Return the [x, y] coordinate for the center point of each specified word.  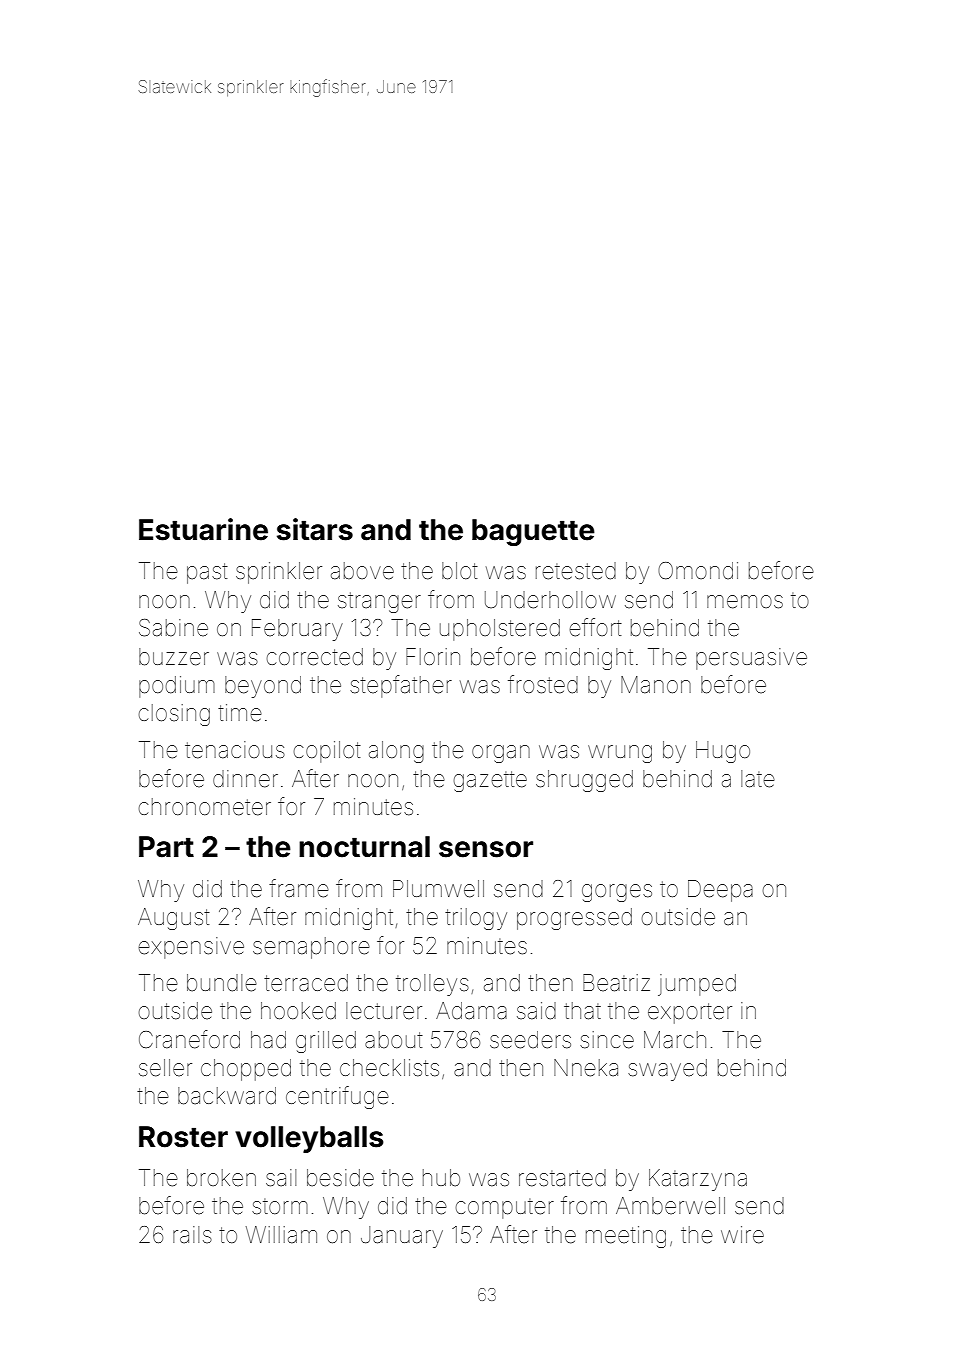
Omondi [698, 570]
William [281, 1235]
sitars [315, 529]
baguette [533, 532]
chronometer [204, 807]
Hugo [723, 752]
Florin [433, 656]
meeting [626, 1237]
